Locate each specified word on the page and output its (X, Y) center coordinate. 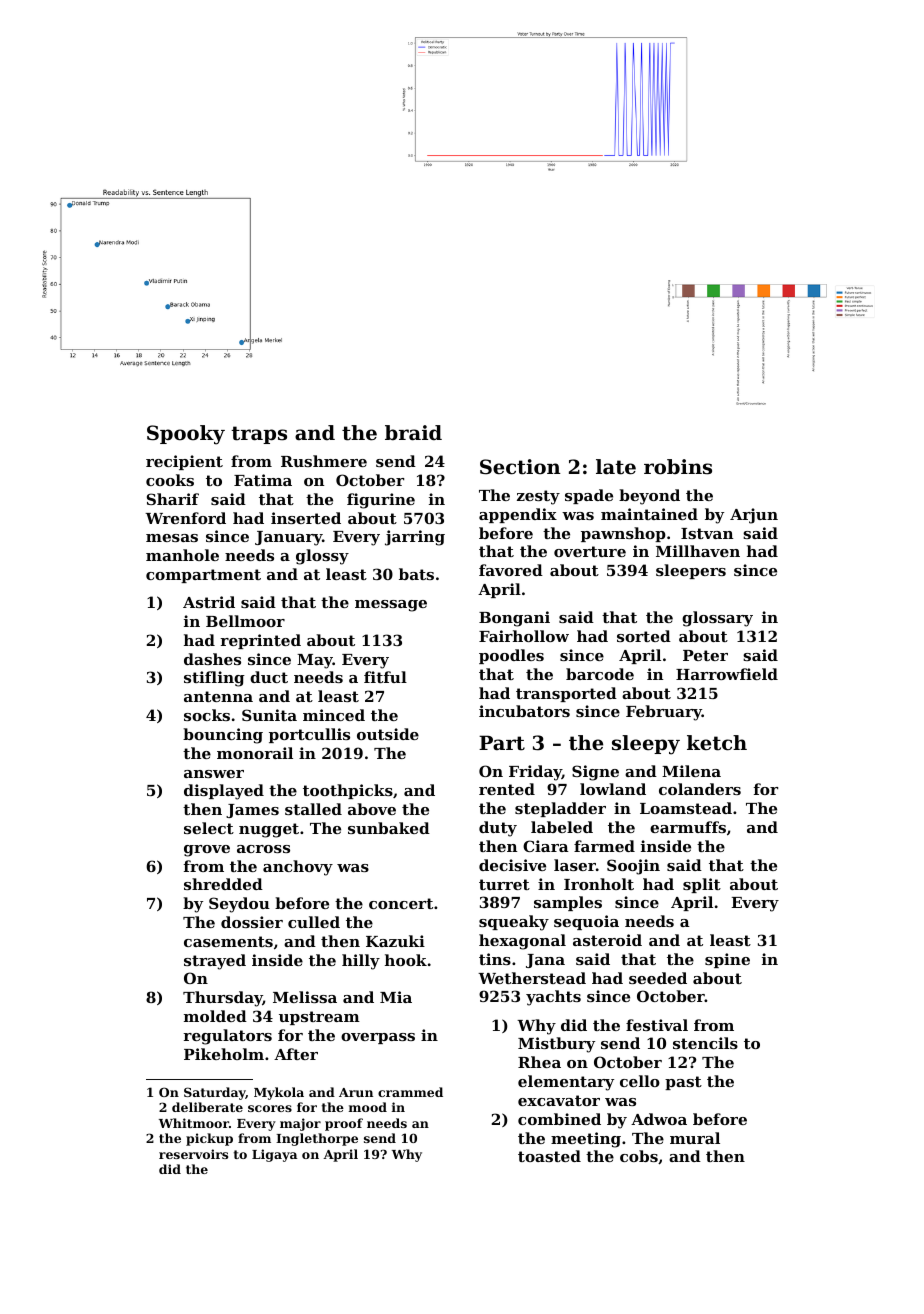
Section (520, 467)
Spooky (186, 435)
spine (727, 960)
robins (678, 467)
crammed (410, 1092)
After (296, 1054)
